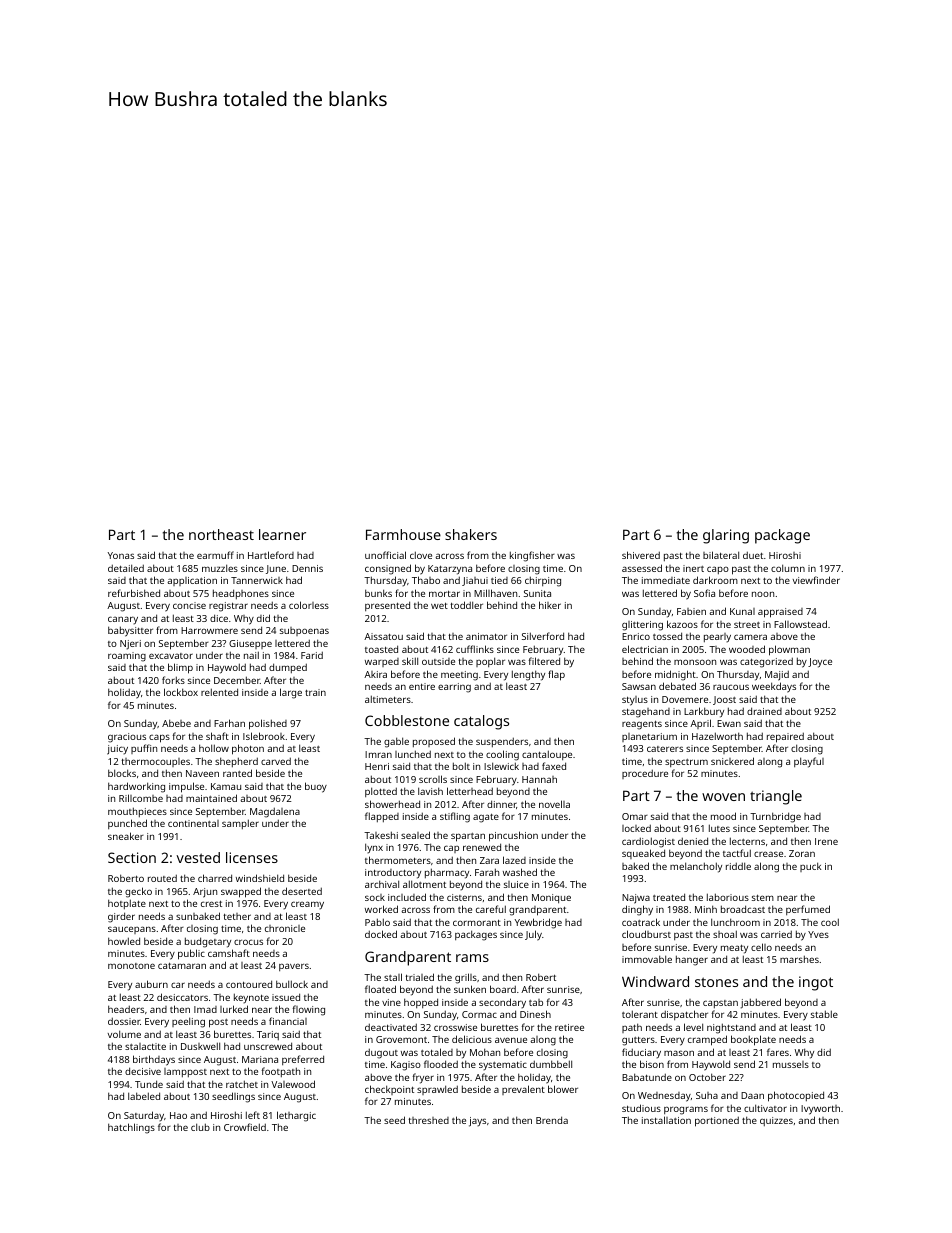 The width and height of the image is (952, 1233). I want to click on Monique, so click(551, 898).
